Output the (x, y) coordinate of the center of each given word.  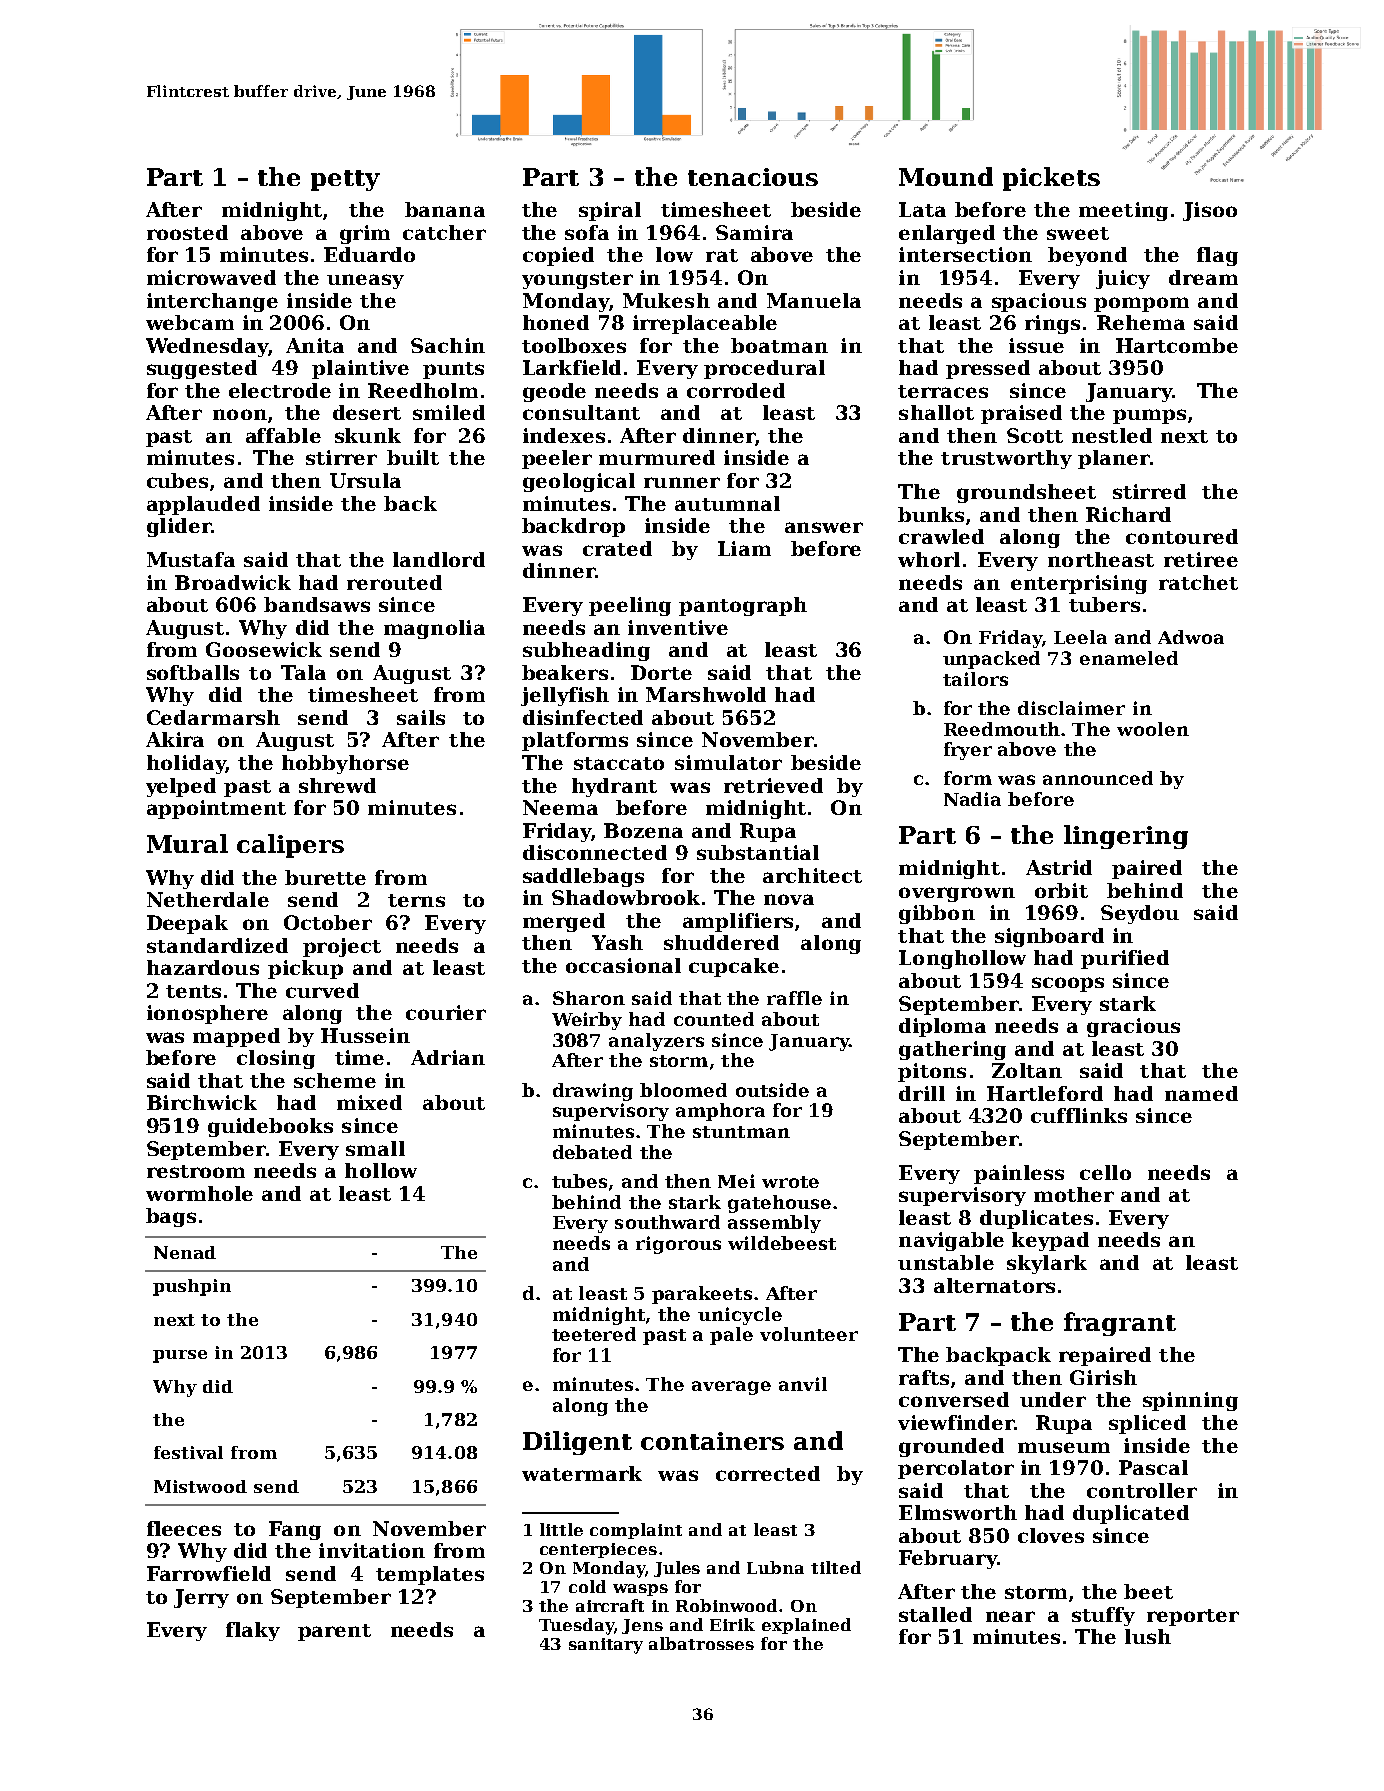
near (1010, 1616)
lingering (1126, 837)
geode (554, 392)
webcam (190, 322)
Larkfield (572, 367)
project (342, 947)
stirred (1149, 491)
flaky (253, 1631)
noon (240, 414)
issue (1036, 345)
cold (587, 1586)
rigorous (678, 1245)
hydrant (614, 787)
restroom (196, 1171)
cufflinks (1079, 1115)
